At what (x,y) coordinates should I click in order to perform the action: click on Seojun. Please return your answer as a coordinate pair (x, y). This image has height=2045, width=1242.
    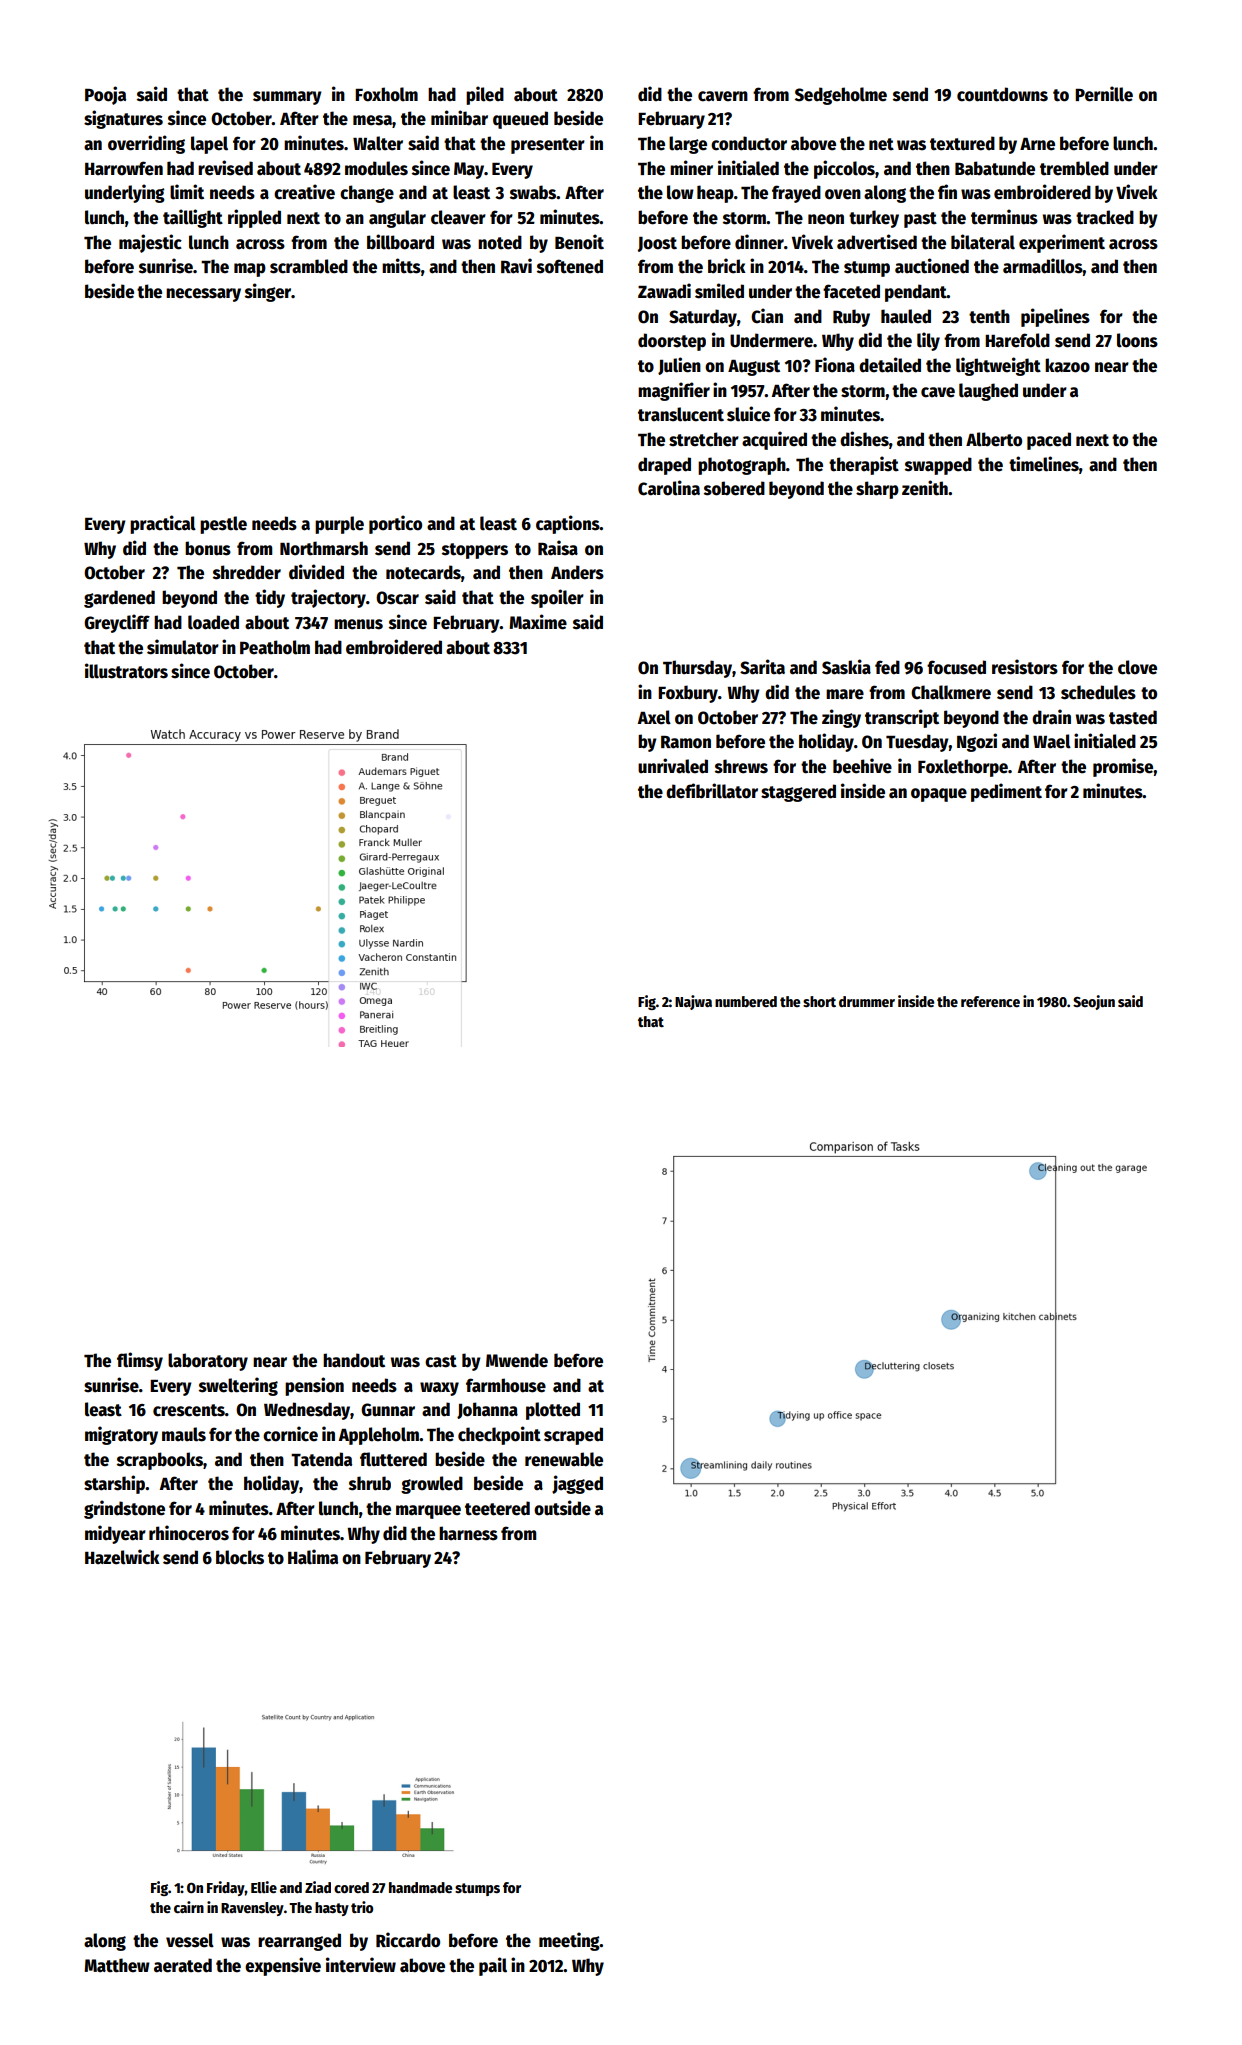
    Looking at the image, I should click on (1094, 1002).
